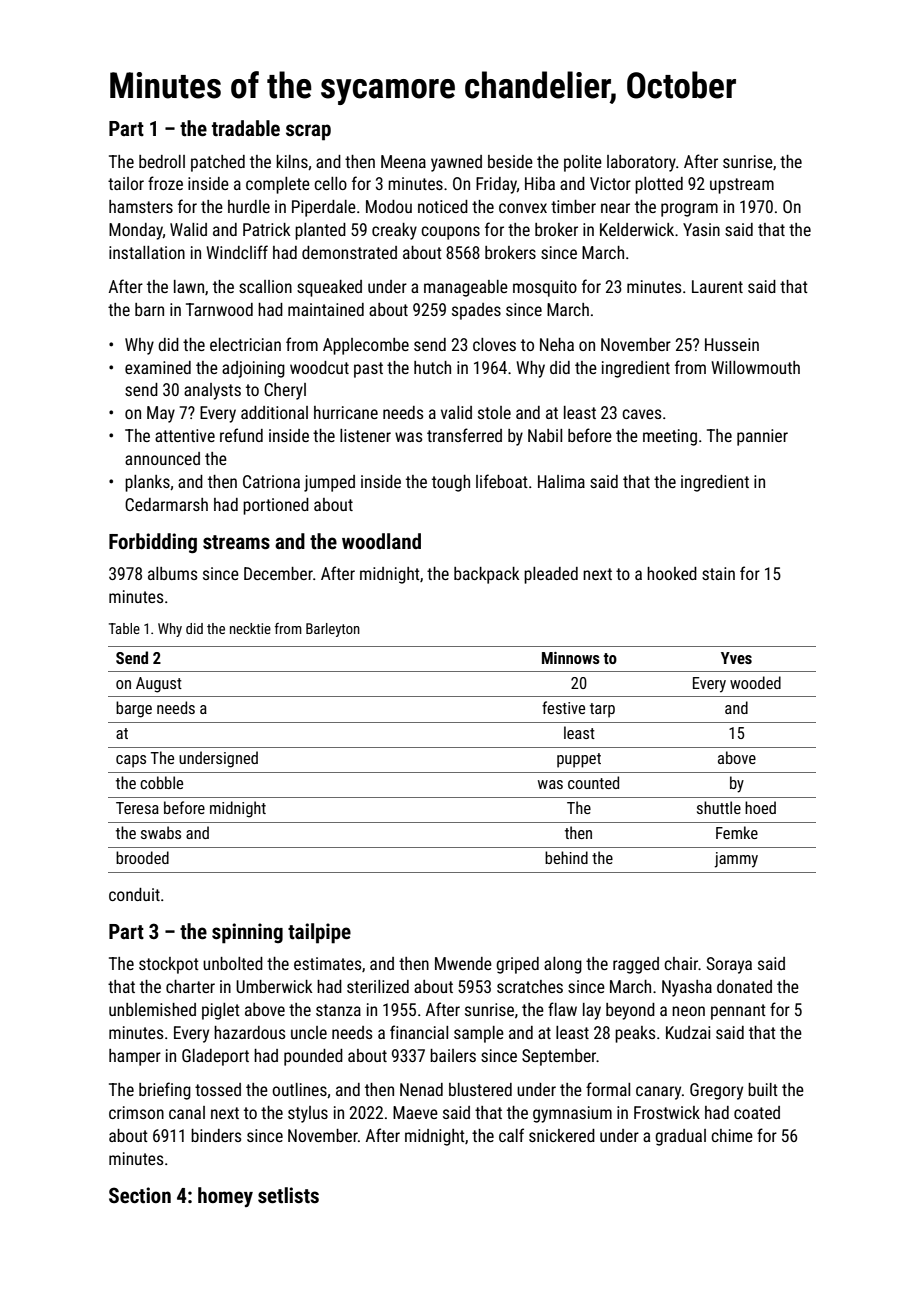 This document has width=924, height=1314. I want to click on binders, so click(216, 1135).
